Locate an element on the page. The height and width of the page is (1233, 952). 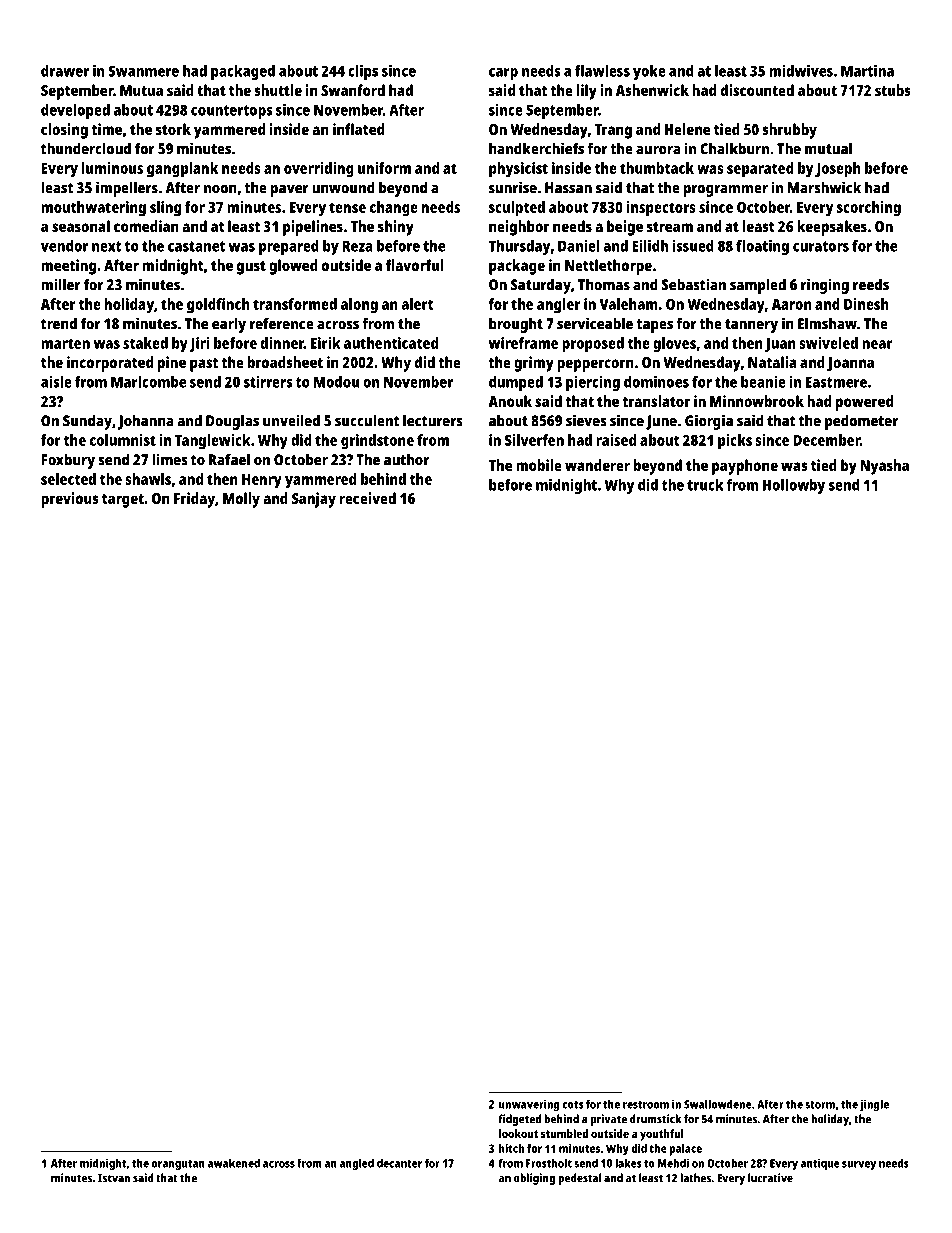
awakened is located at coordinates (234, 1163).
